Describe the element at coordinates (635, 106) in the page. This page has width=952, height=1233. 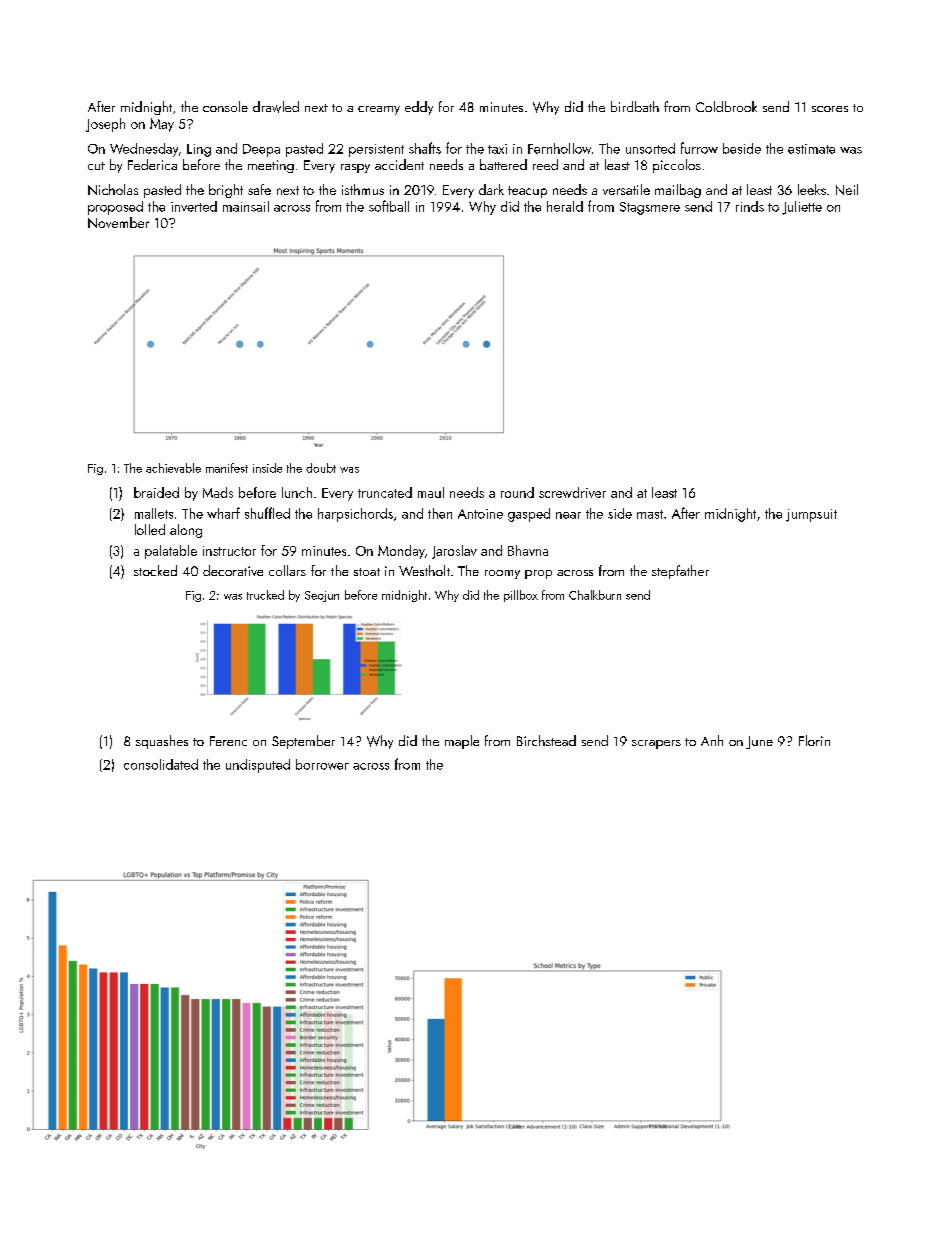
I see `birdbath` at that location.
